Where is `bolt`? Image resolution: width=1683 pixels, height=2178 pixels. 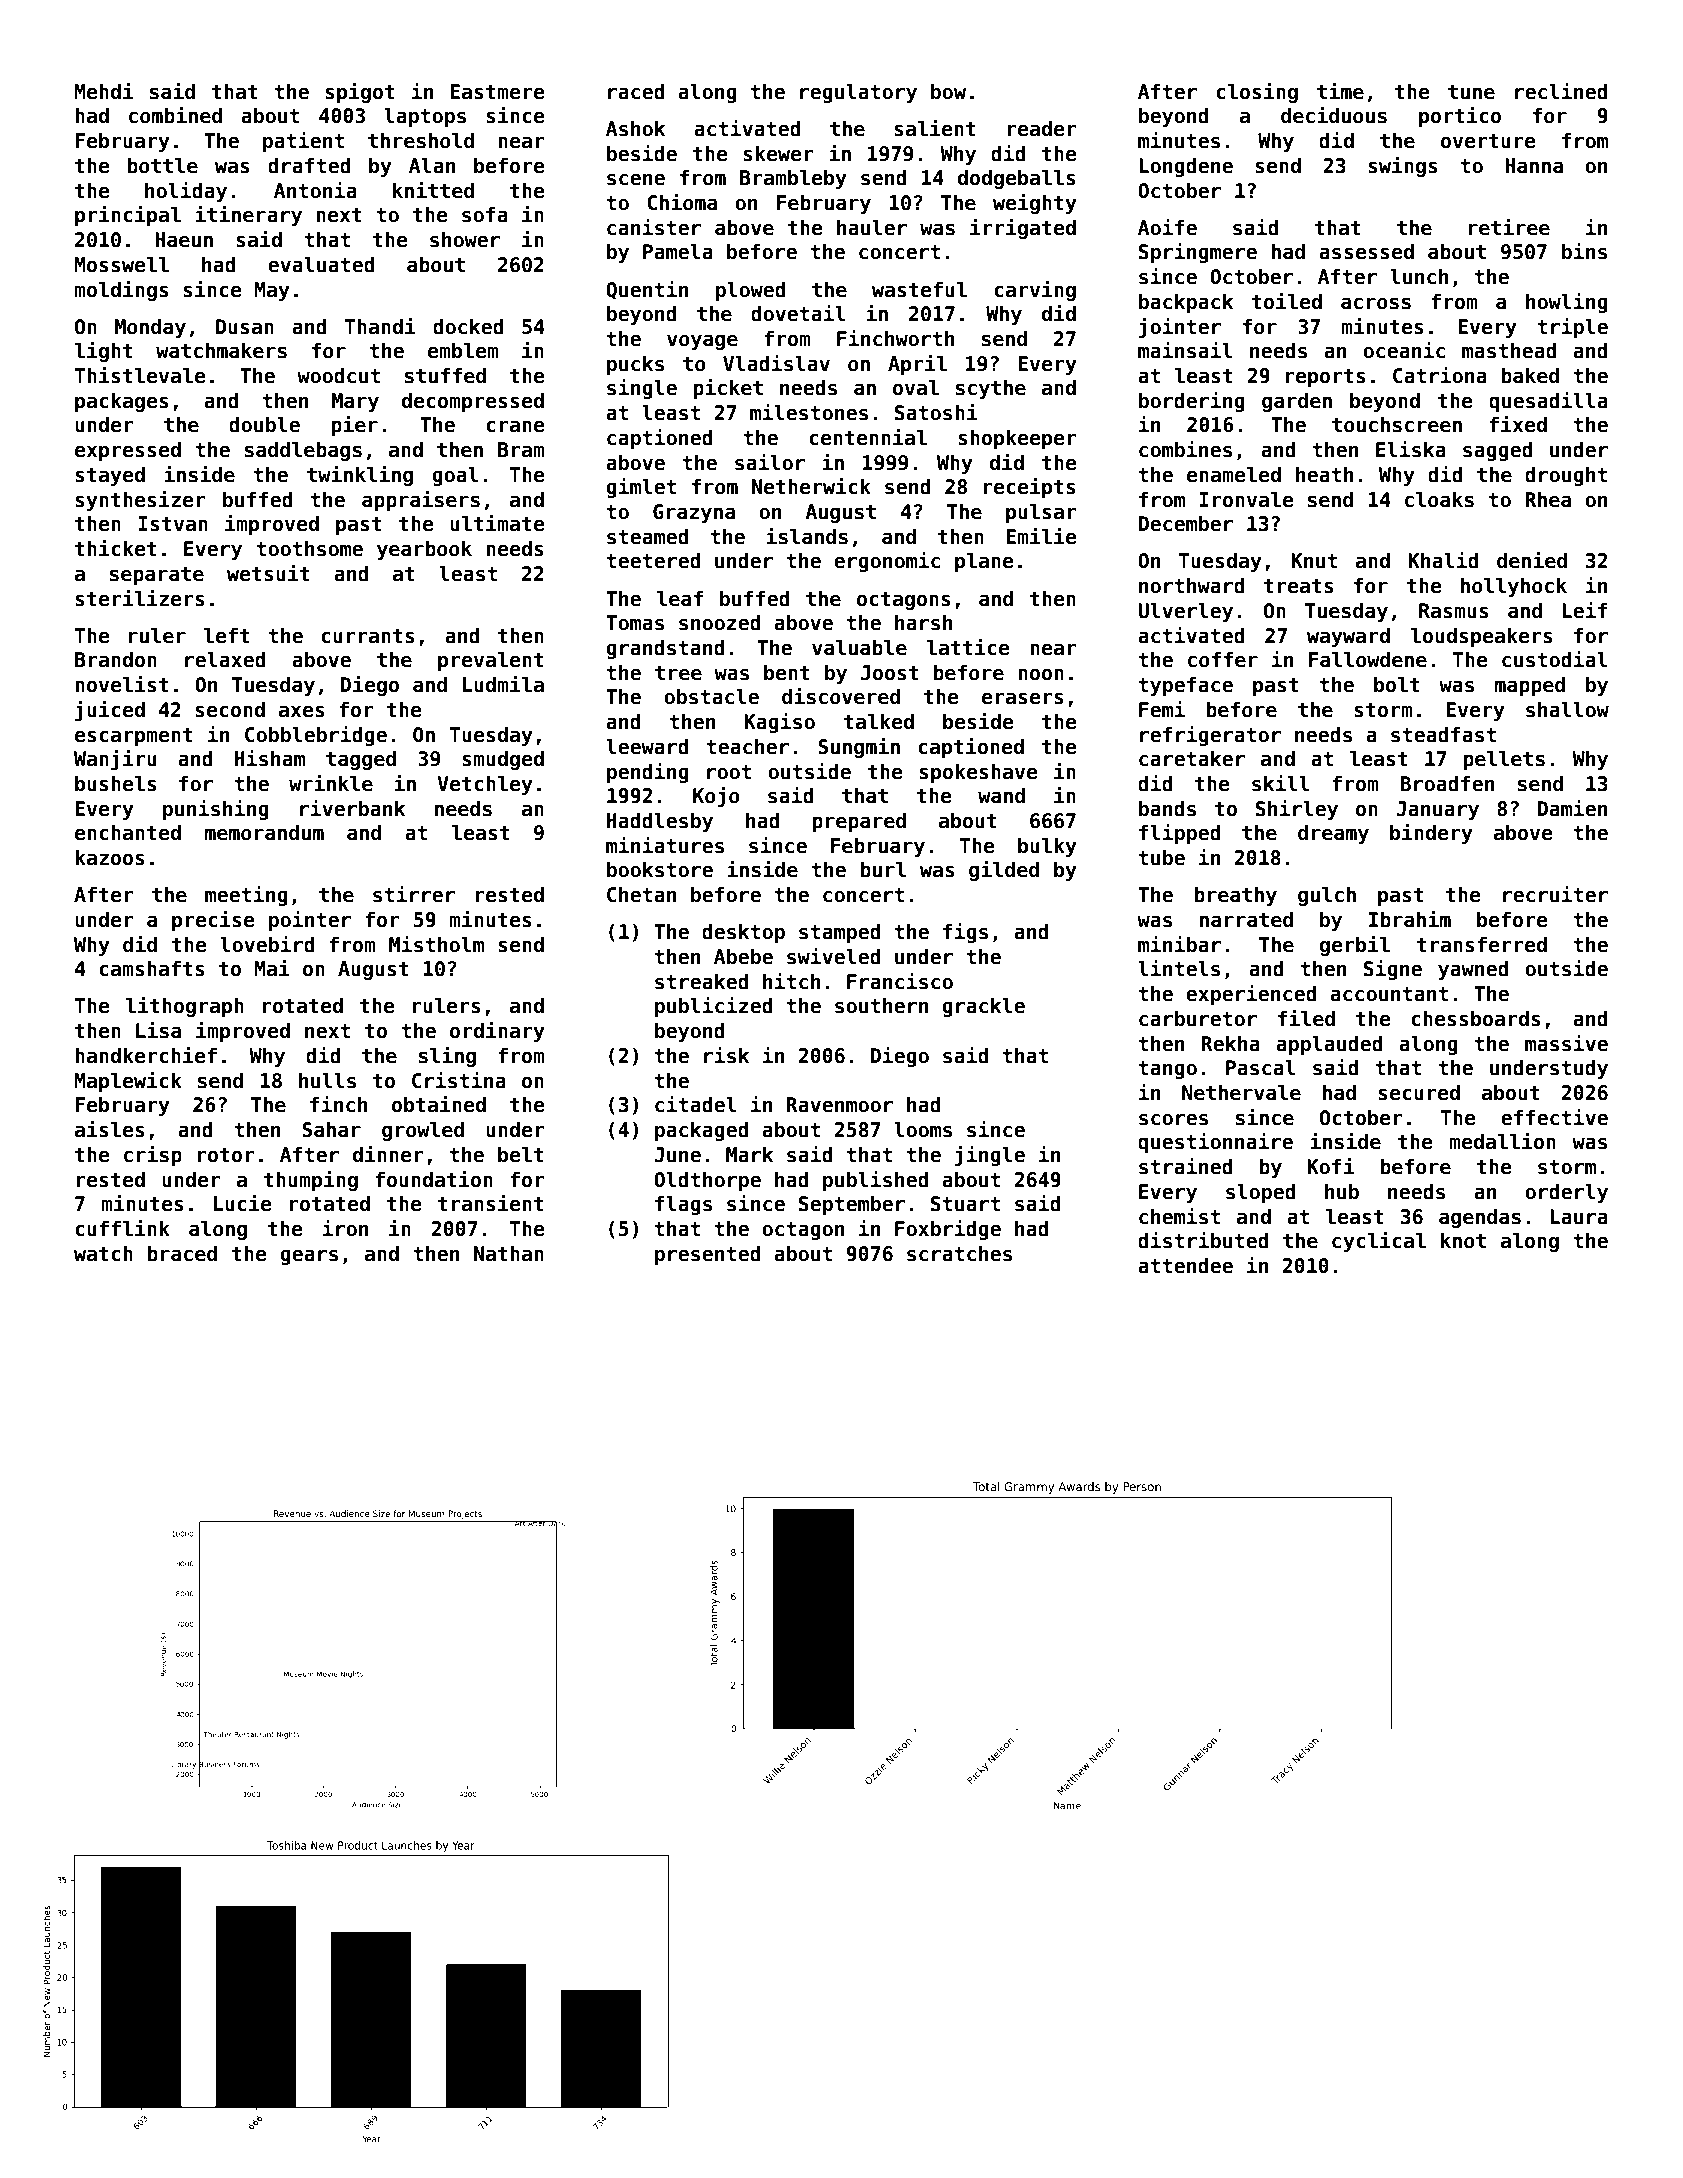
bolt is located at coordinates (1397, 684).
